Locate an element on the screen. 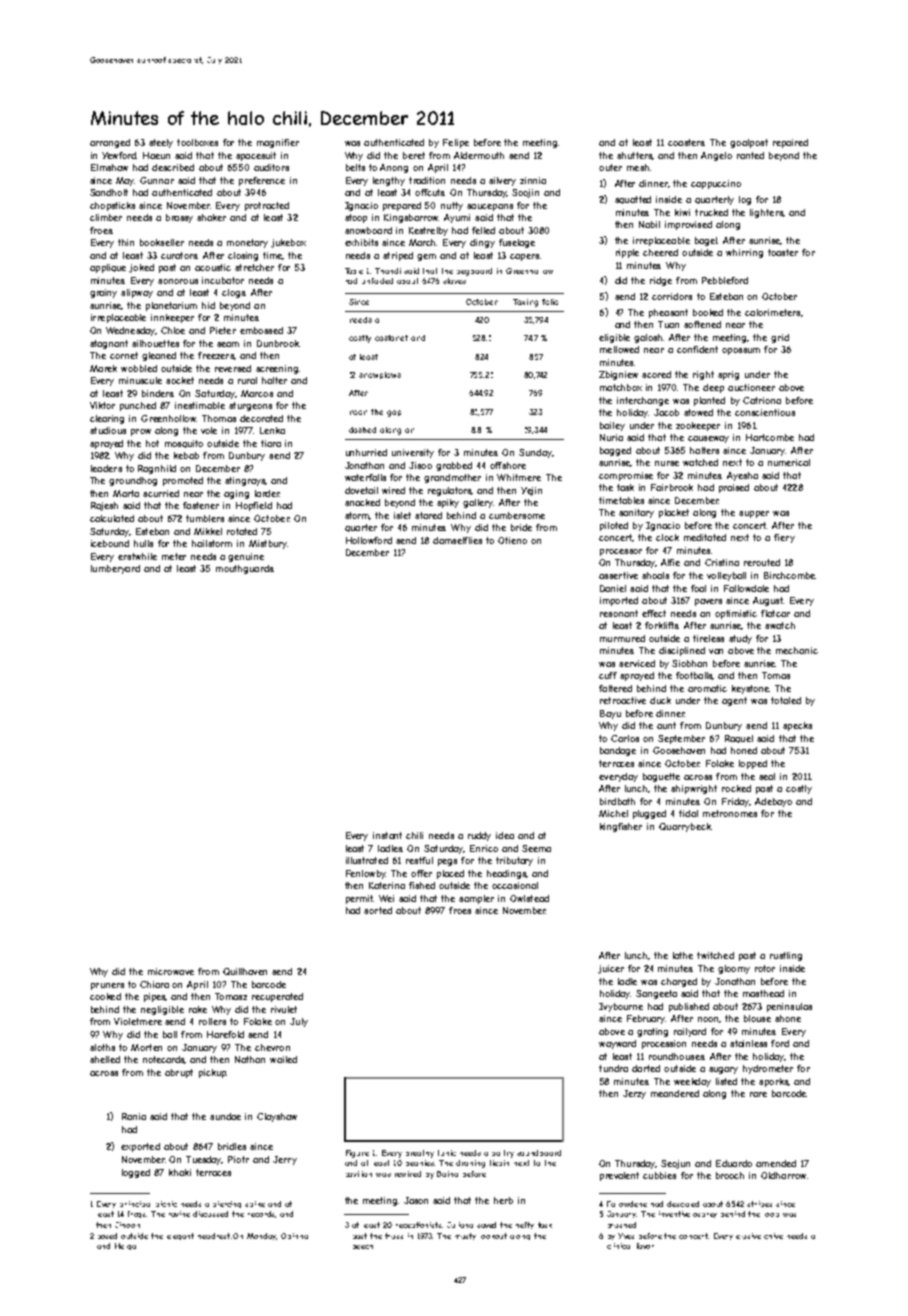 This screenshot has height=1316, width=908. Fairbrook is located at coordinates (672, 487).
